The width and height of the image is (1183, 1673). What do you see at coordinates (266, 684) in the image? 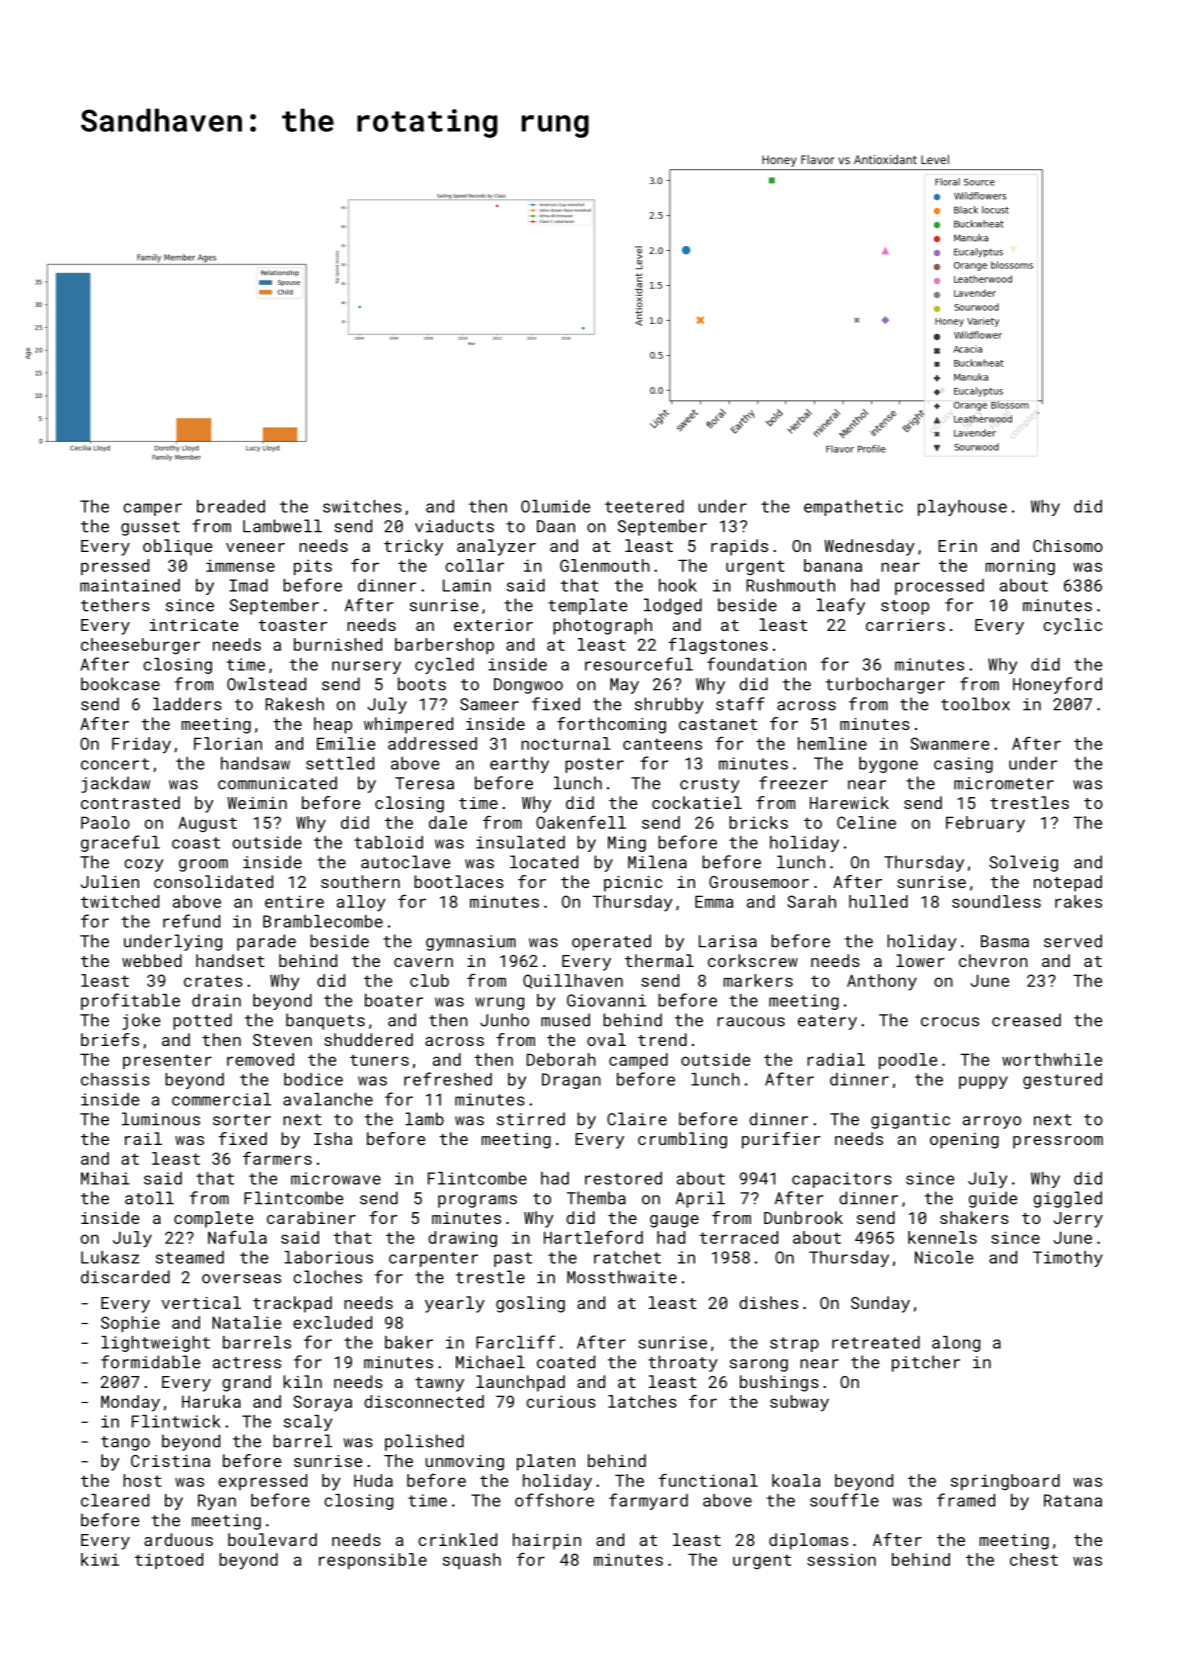
I see `Owlstead` at bounding box center [266, 684].
